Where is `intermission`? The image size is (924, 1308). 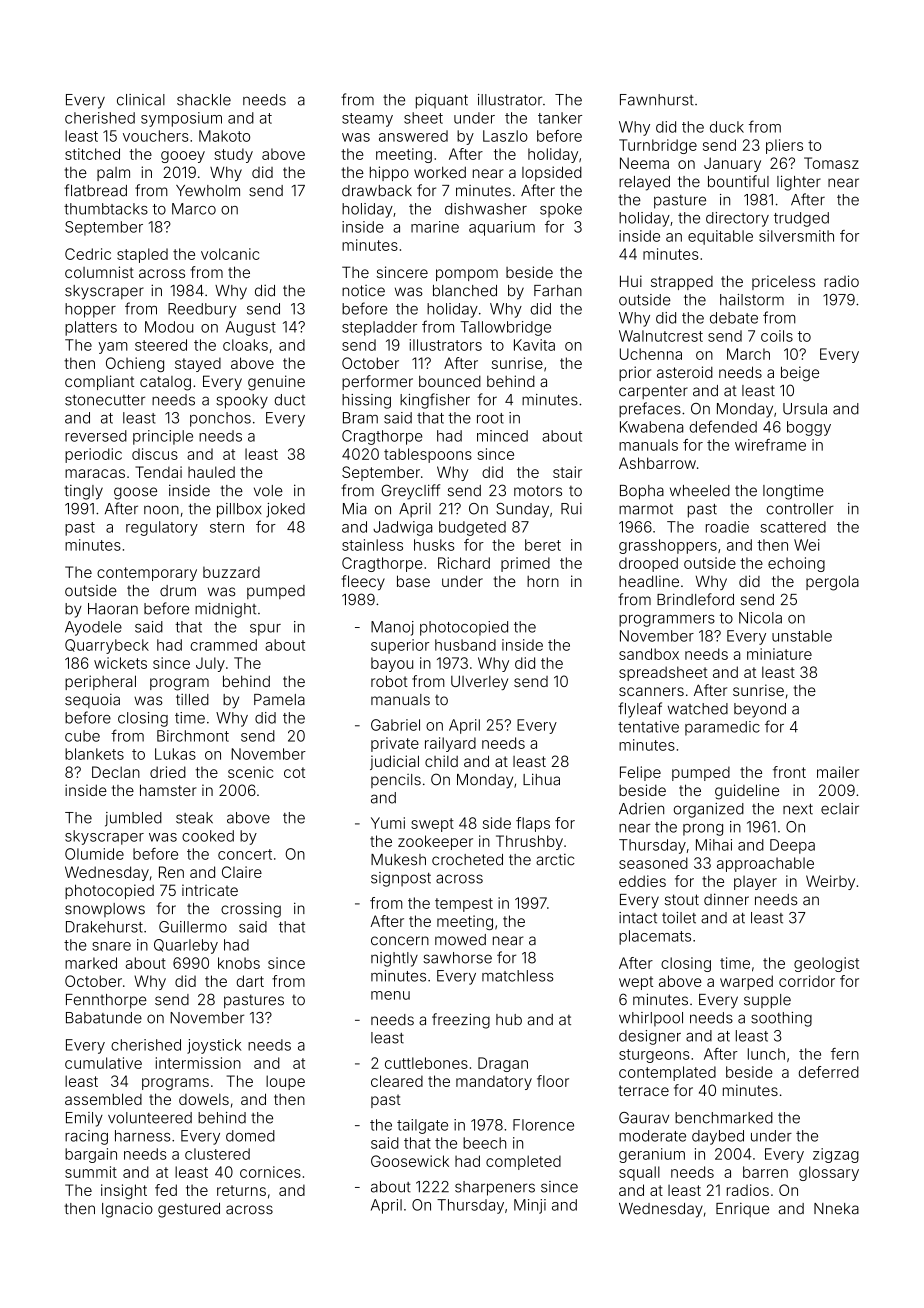 intermission is located at coordinates (198, 1063).
